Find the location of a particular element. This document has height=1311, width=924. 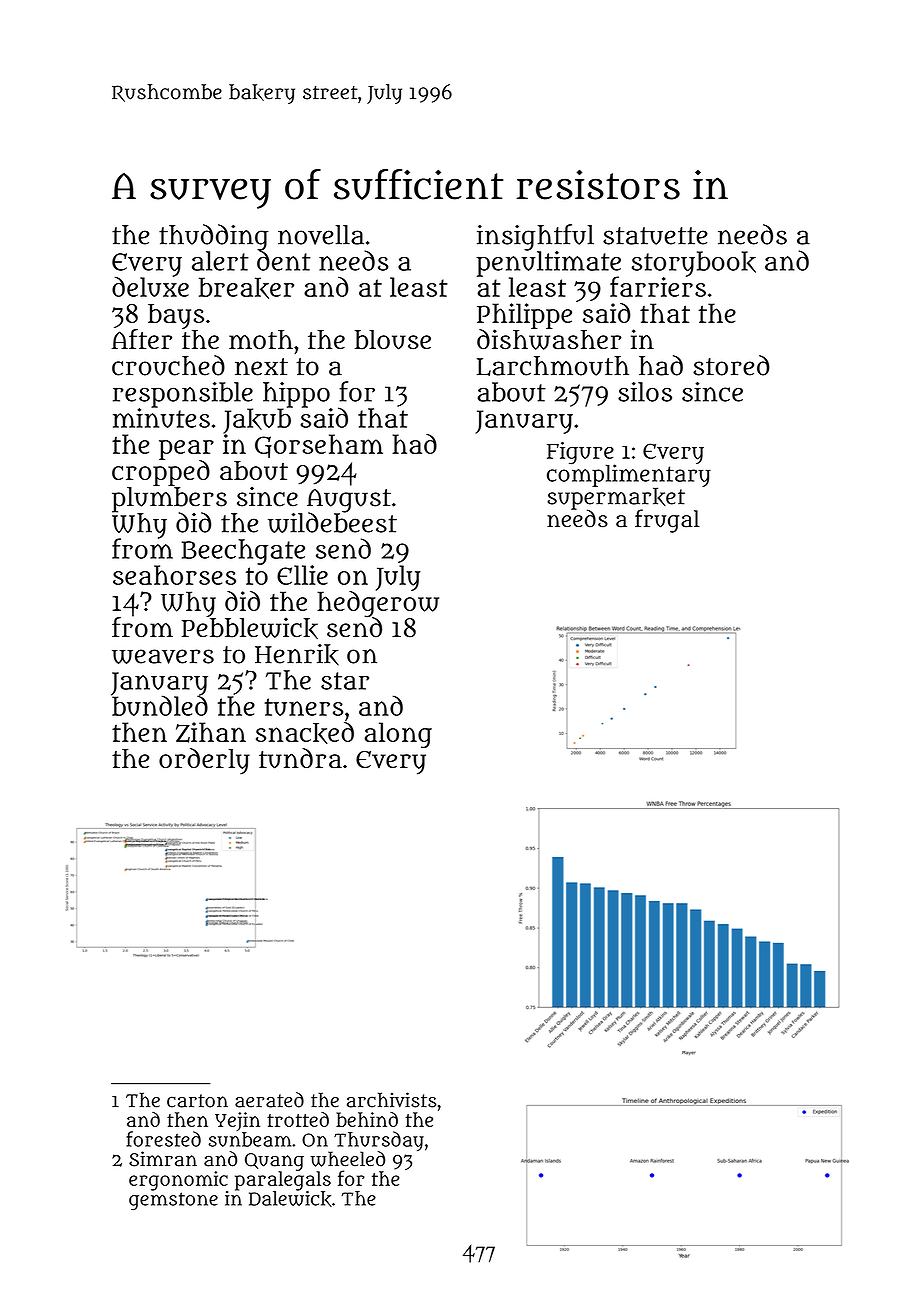

statuette is located at coordinates (655, 236).
